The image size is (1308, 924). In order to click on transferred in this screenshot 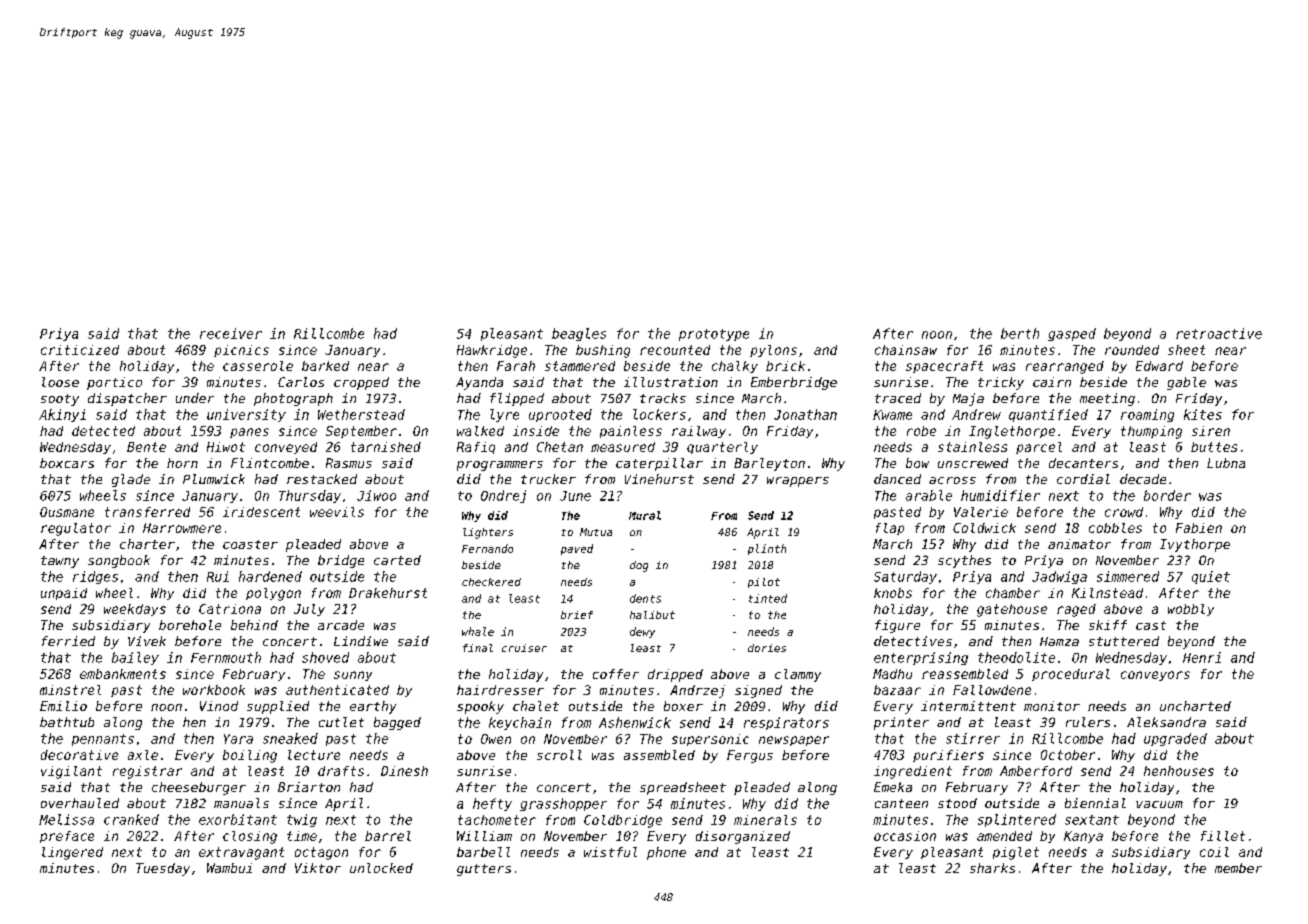, I will do `click(147, 512)`.
